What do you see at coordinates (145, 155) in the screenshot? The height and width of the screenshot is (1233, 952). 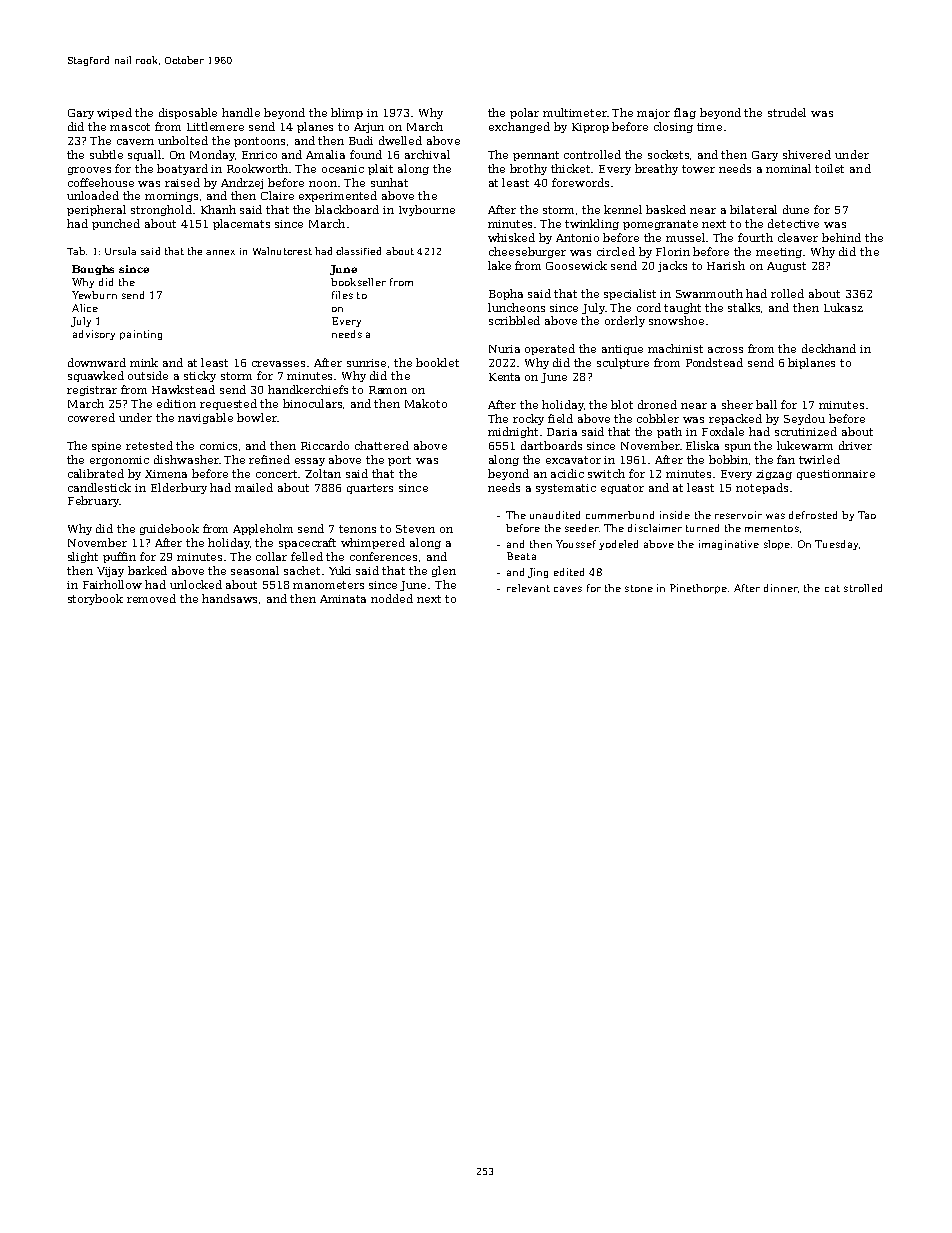 I see `squall` at bounding box center [145, 155].
